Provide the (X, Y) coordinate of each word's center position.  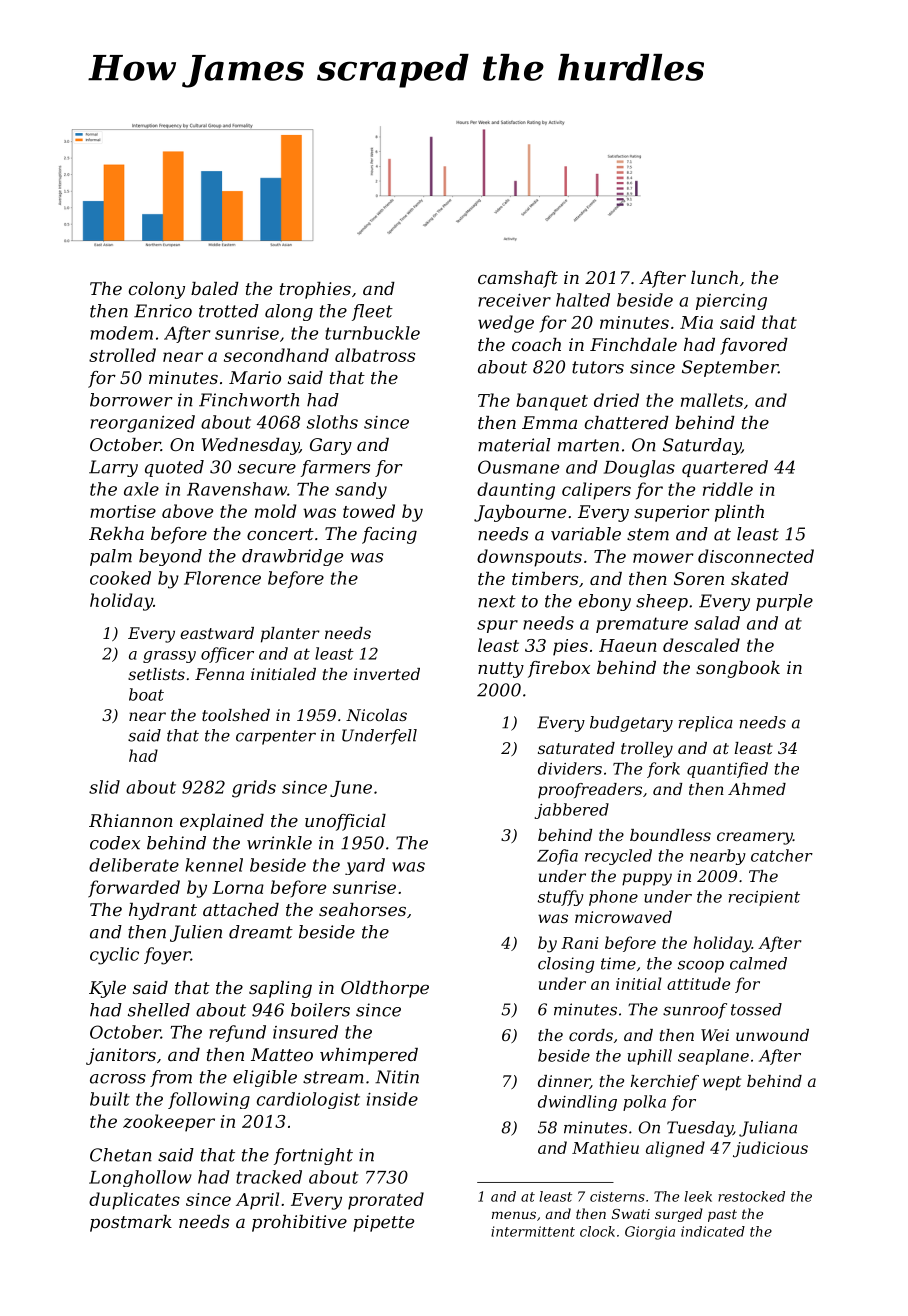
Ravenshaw (237, 489)
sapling (280, 989)
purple (784, 602)
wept (722, 1083)
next (497, 601)
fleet (372, 312)
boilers (320, 1010)
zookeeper (169, 1123)
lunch (714, 277)
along (289, 312)
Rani (579, 943)
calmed (758, 963)
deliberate (134, 865)
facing (389, 535)
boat (146, 694)
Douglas (639, 469)
